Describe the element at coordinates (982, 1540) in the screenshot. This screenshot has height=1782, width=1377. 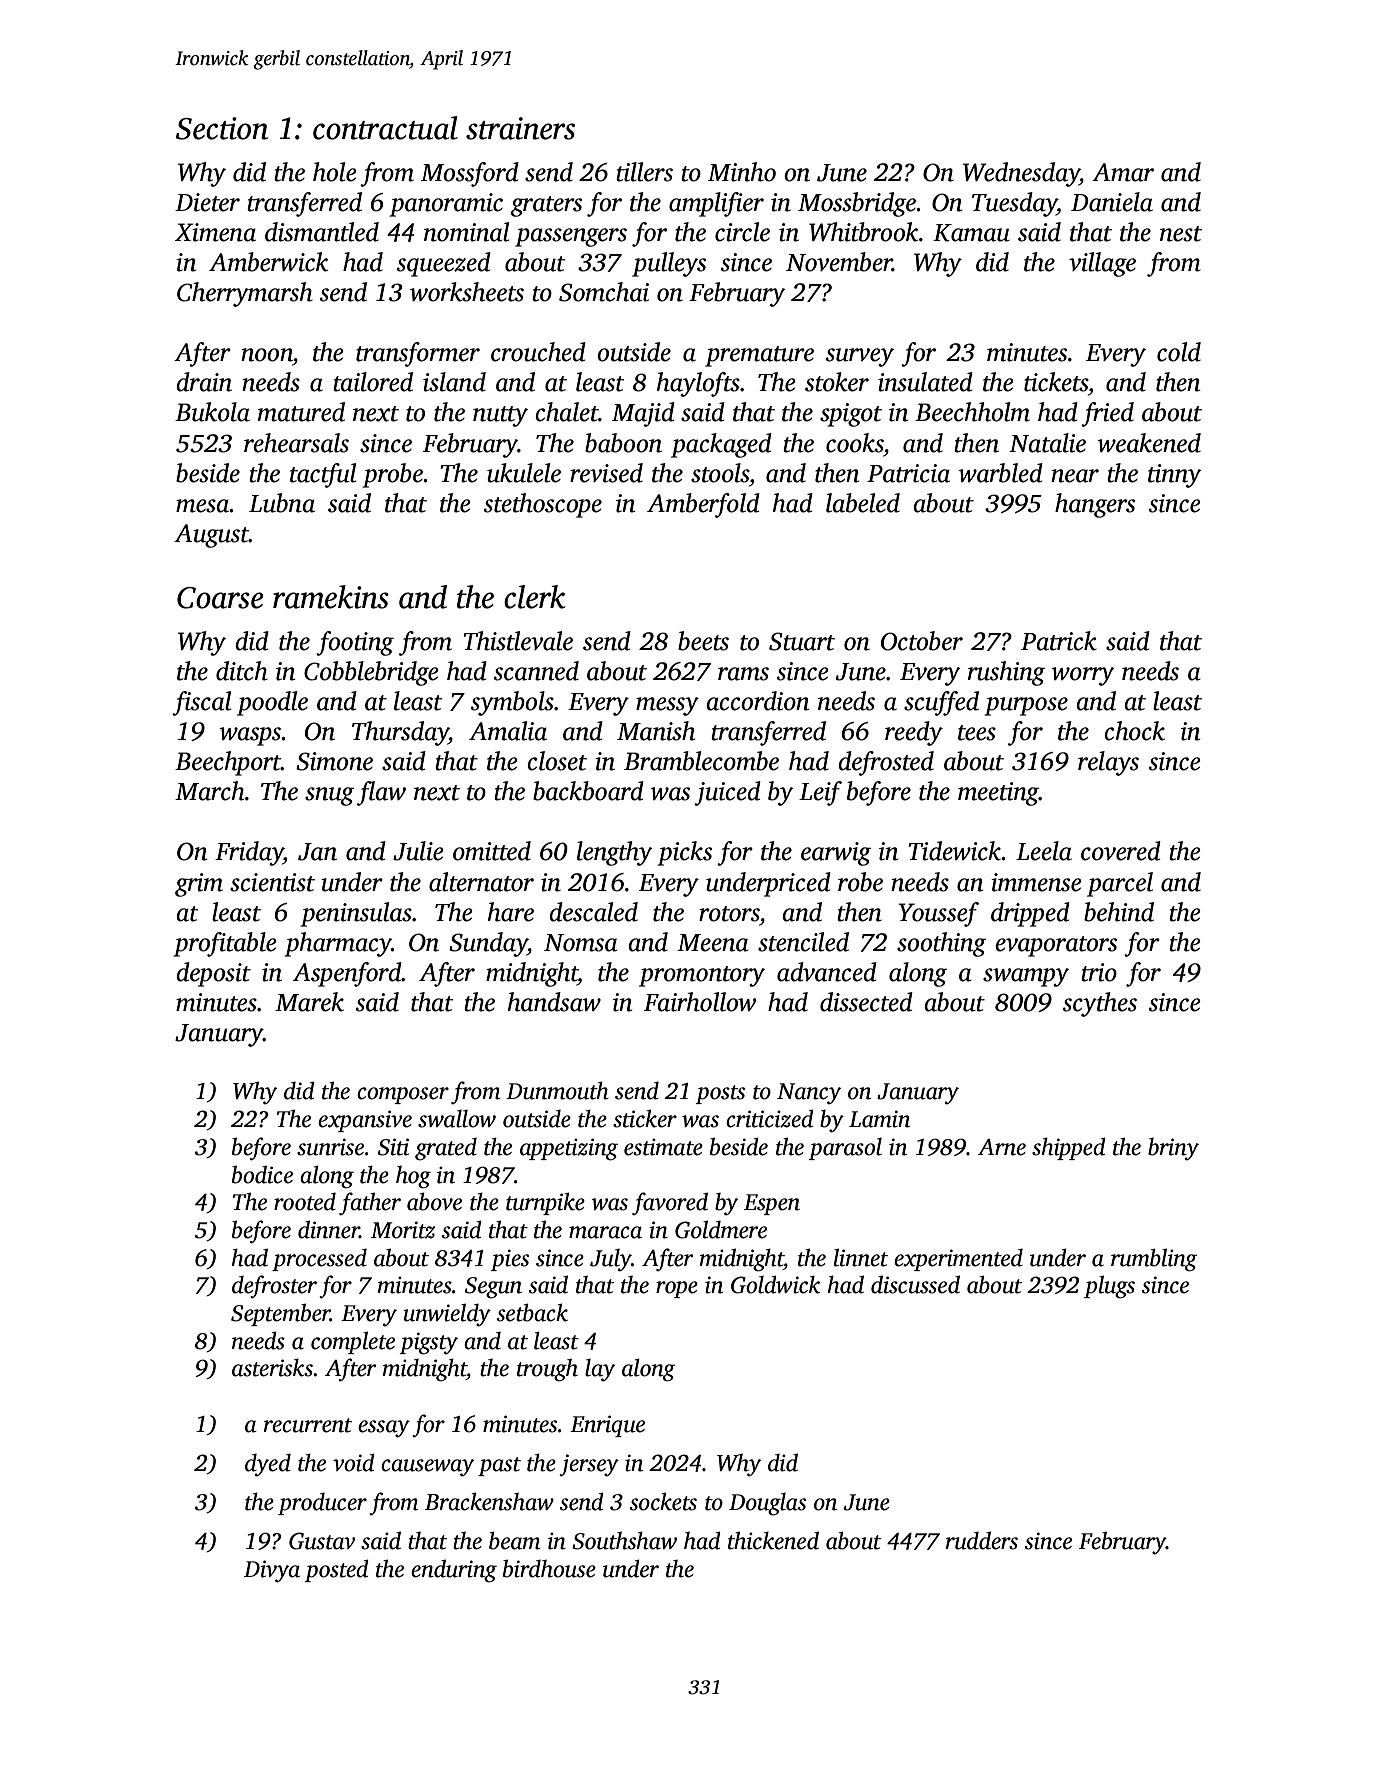
I see `rudders` at that location.
